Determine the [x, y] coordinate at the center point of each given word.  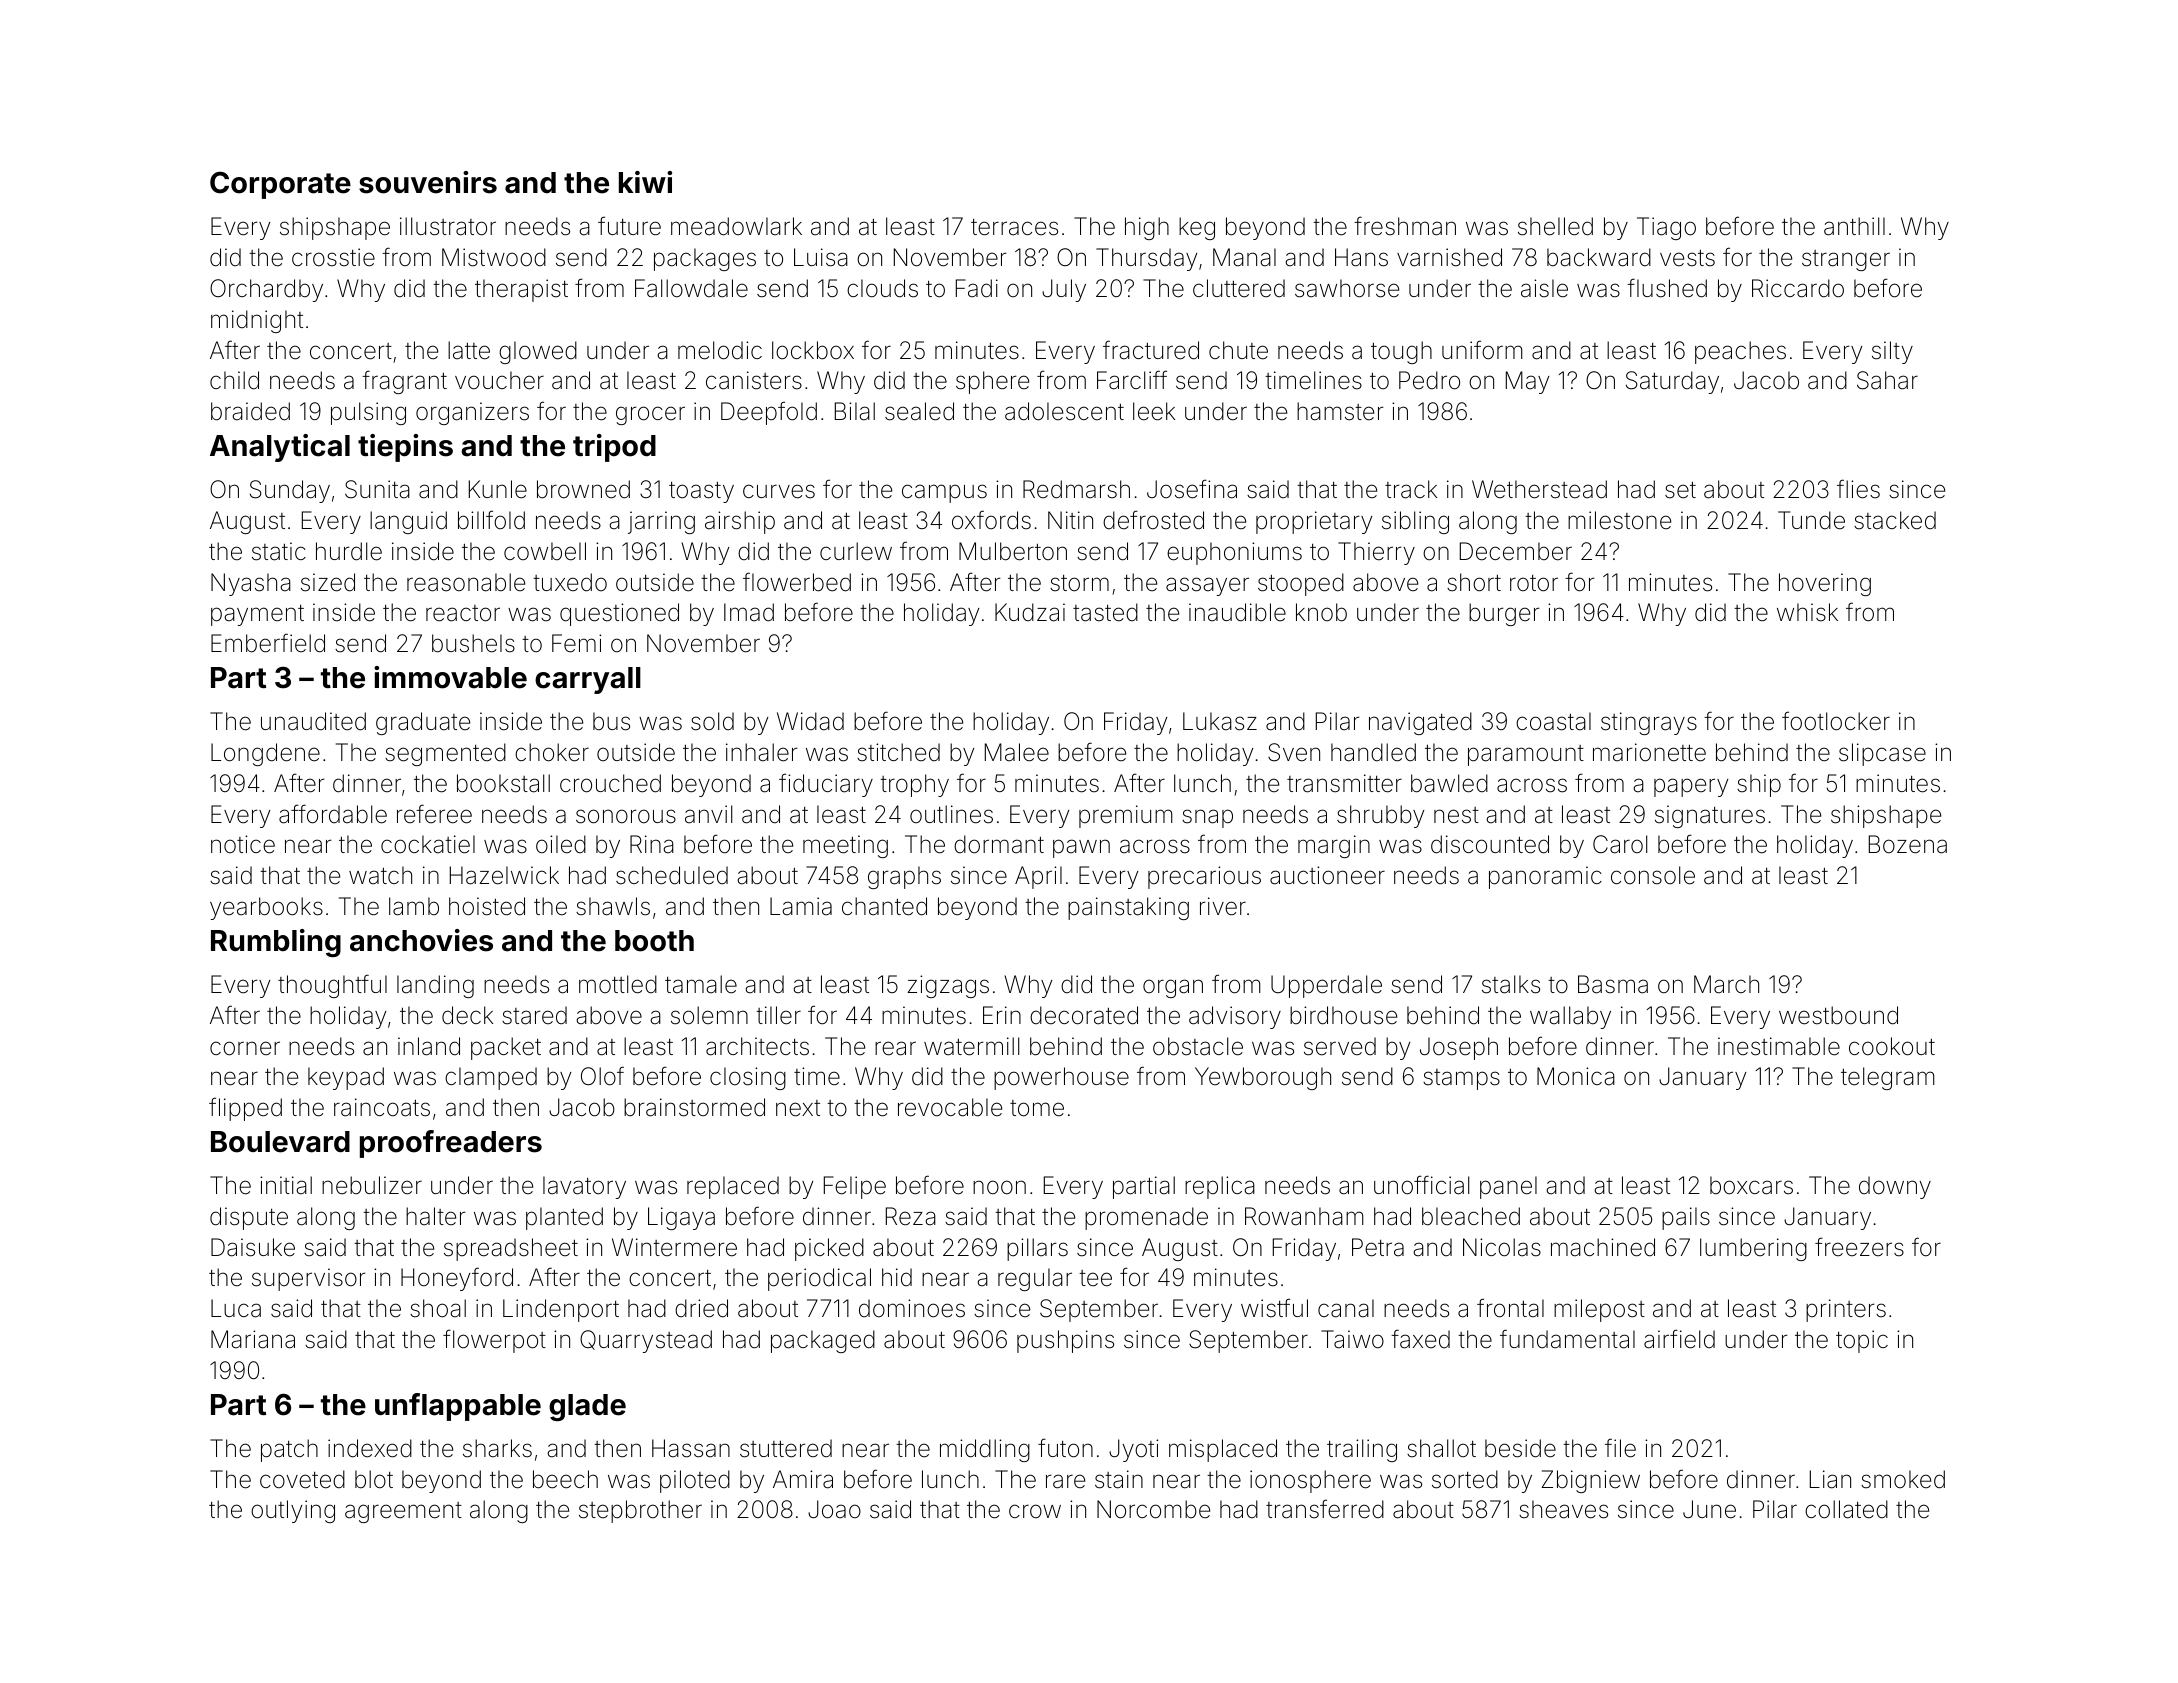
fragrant [404, 382]
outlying [293, 1511]
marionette [1649, 752]
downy [1895, 1187]
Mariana [253, 1339]
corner [245, 1048]
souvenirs [428, 182]
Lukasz [1220, 721]
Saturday [1672, 382]
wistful [1274, 1308]
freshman [1405, 226]
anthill [1854, 226]
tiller [778, 1015]
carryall [588, 680]
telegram [1888, 1078]
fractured [1151, 350]
